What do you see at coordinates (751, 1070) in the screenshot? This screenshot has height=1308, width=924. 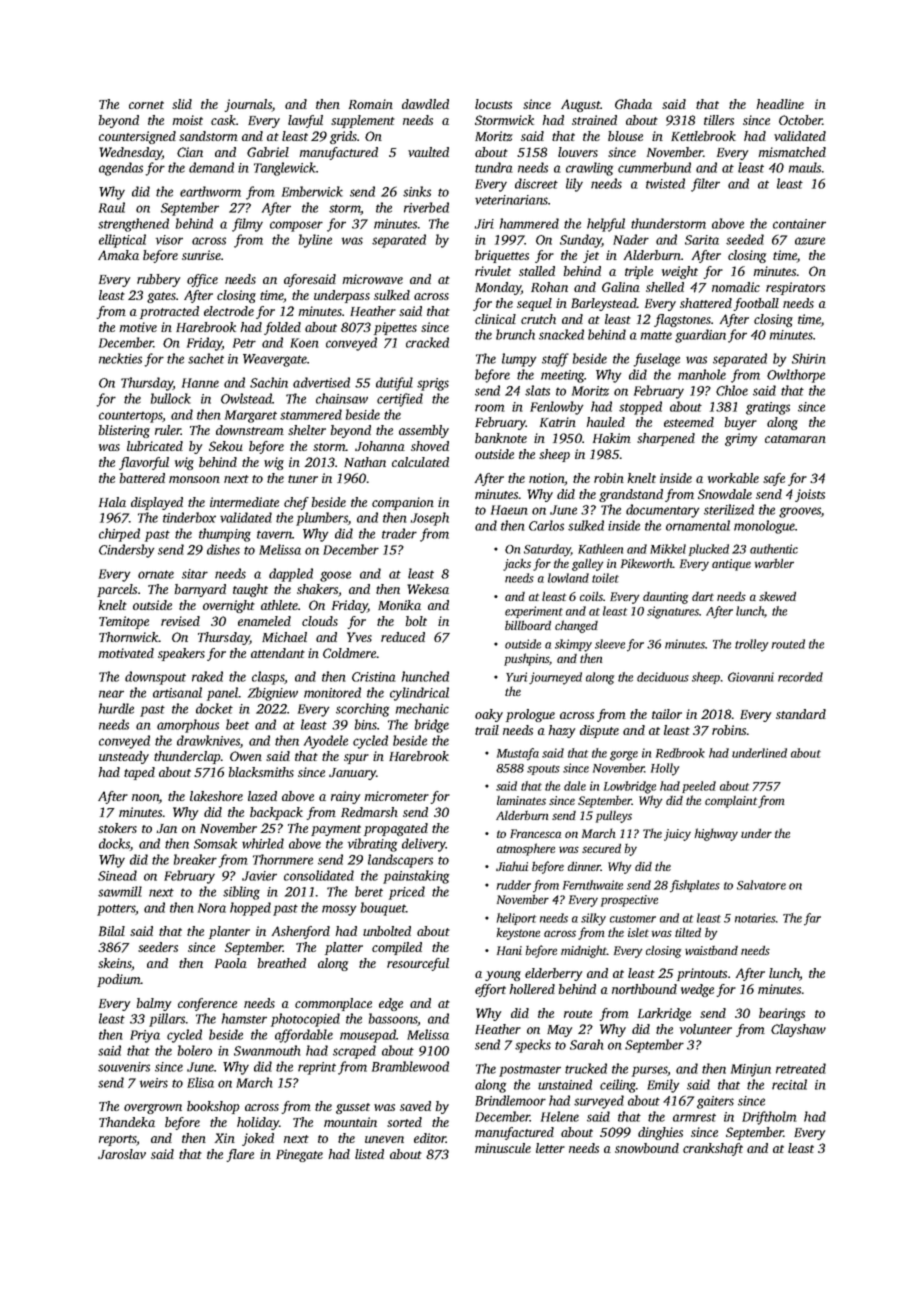 I see `Minjun` at bounding box center [751, 1070].
